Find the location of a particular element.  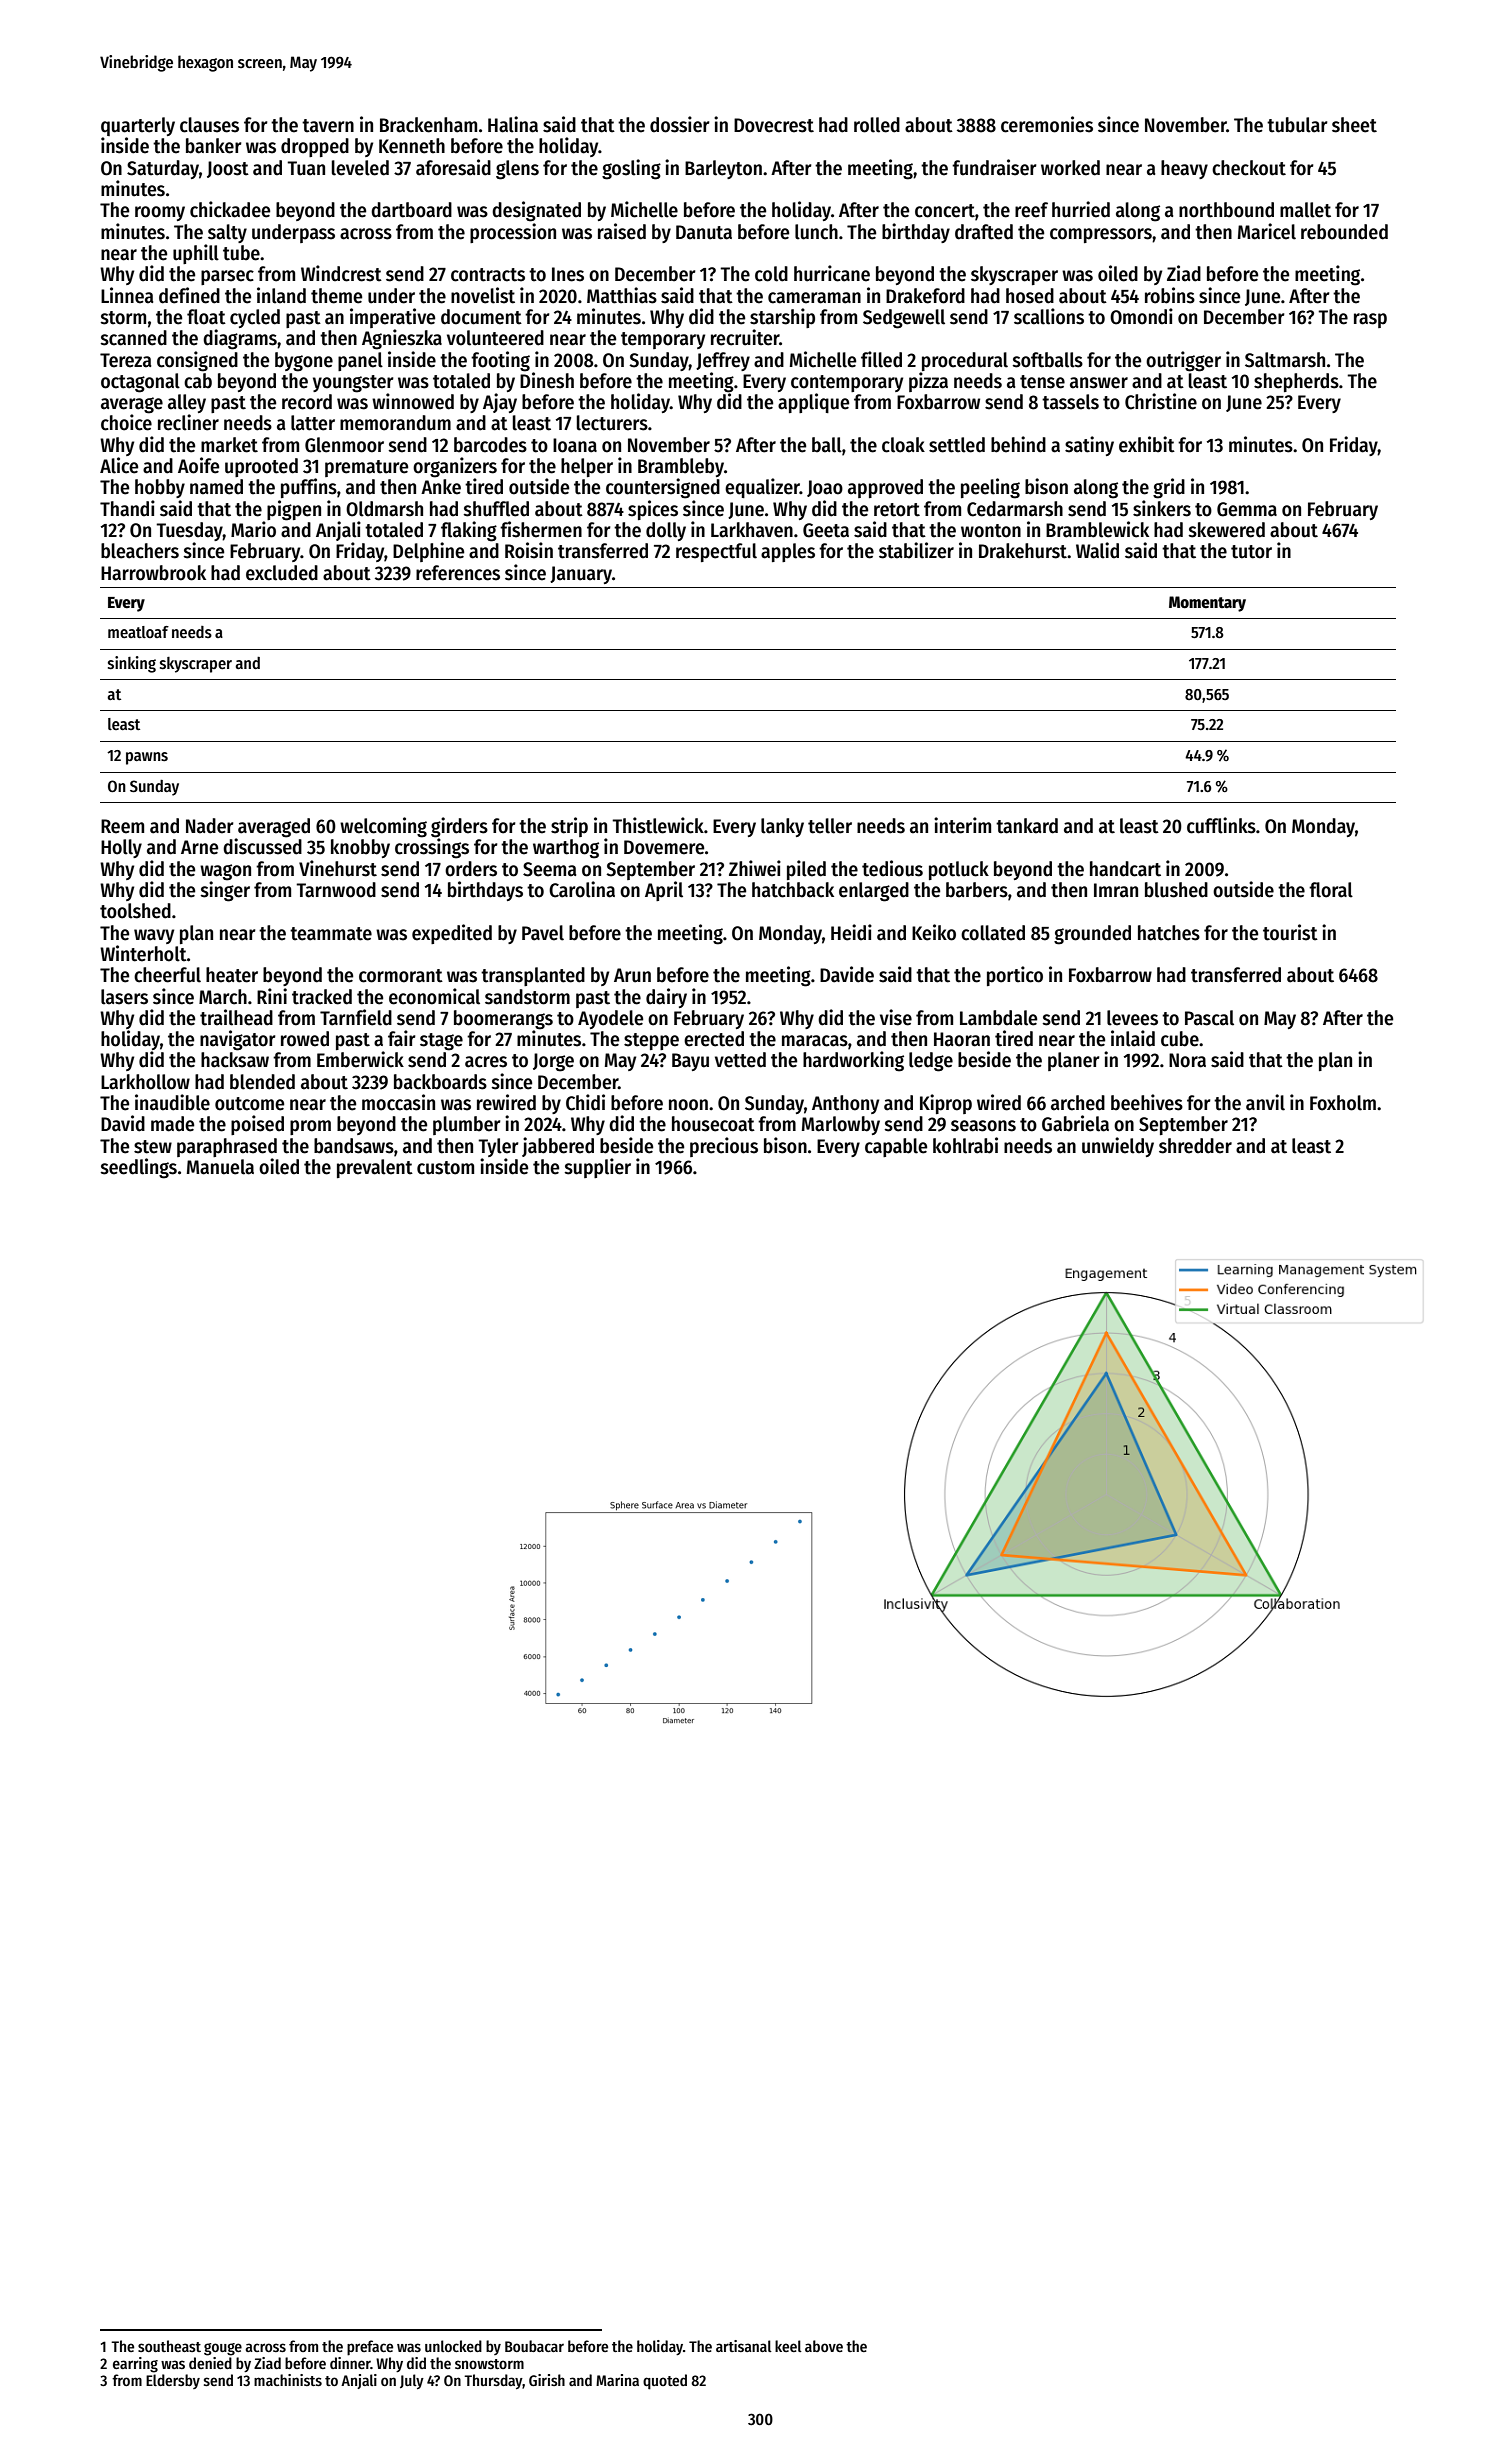

Manuela is located at coordinates (220, 1167).
